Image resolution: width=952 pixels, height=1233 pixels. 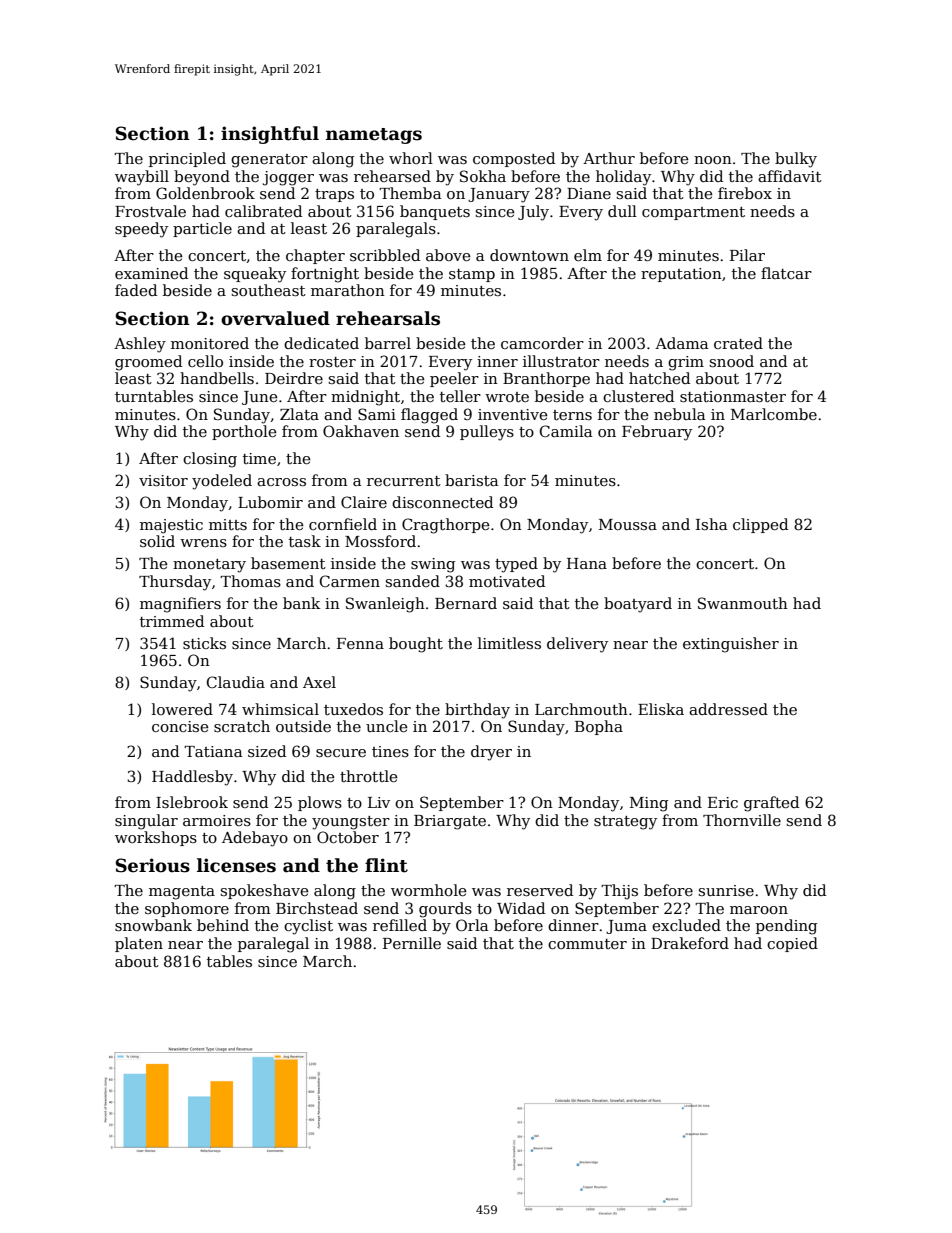 What do you see at coordinates (209, 566) in the image?
I see `monetary` at bounding box center [209, 566].
